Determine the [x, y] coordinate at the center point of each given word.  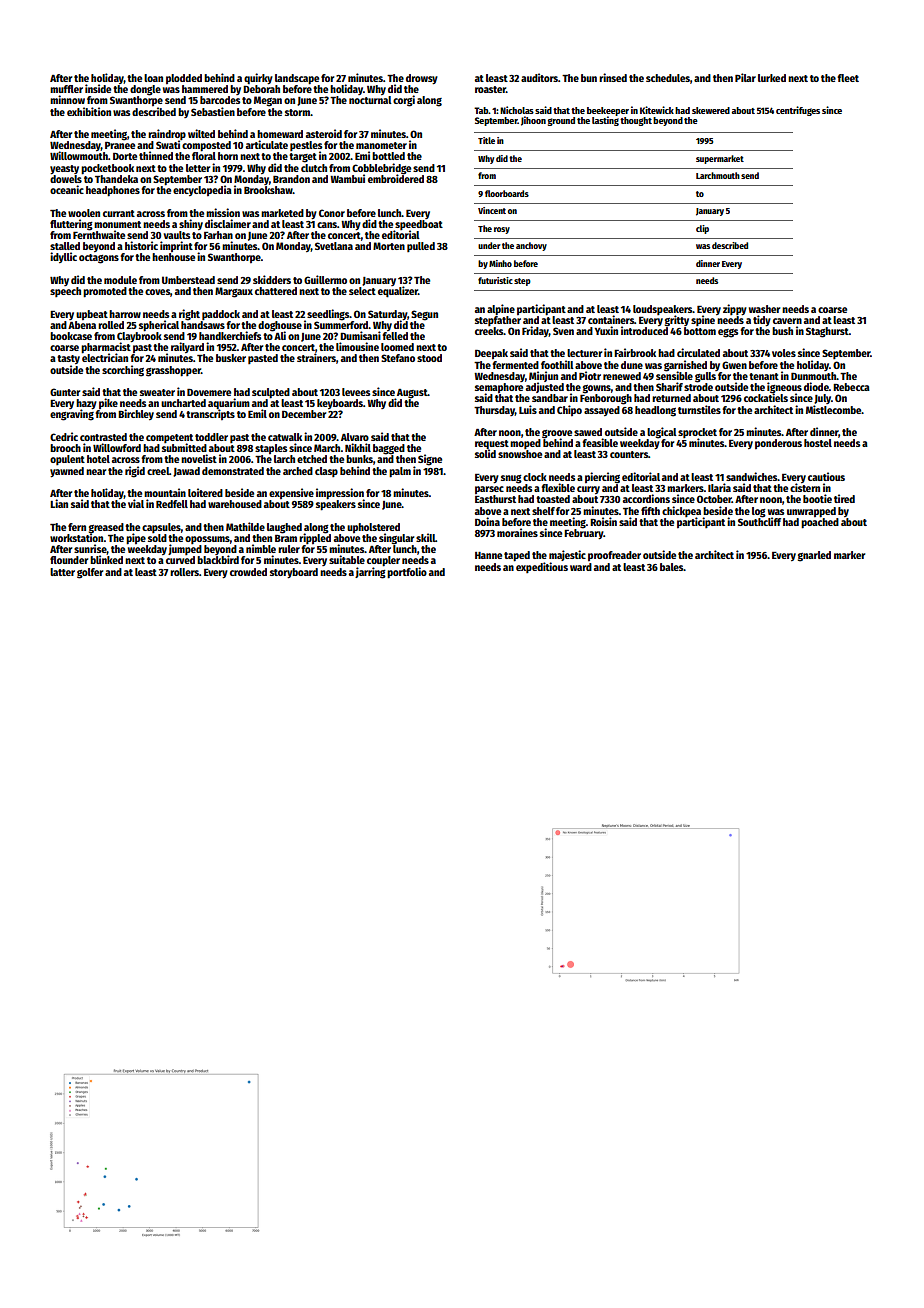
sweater [157, 392]
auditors [539, 77]
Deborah [261, 89]
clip [702, 229]
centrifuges [798, 111]
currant [119, 213]
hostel [818, 443]
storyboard [294, 573]
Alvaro [355, 437]
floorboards [507, 193]
